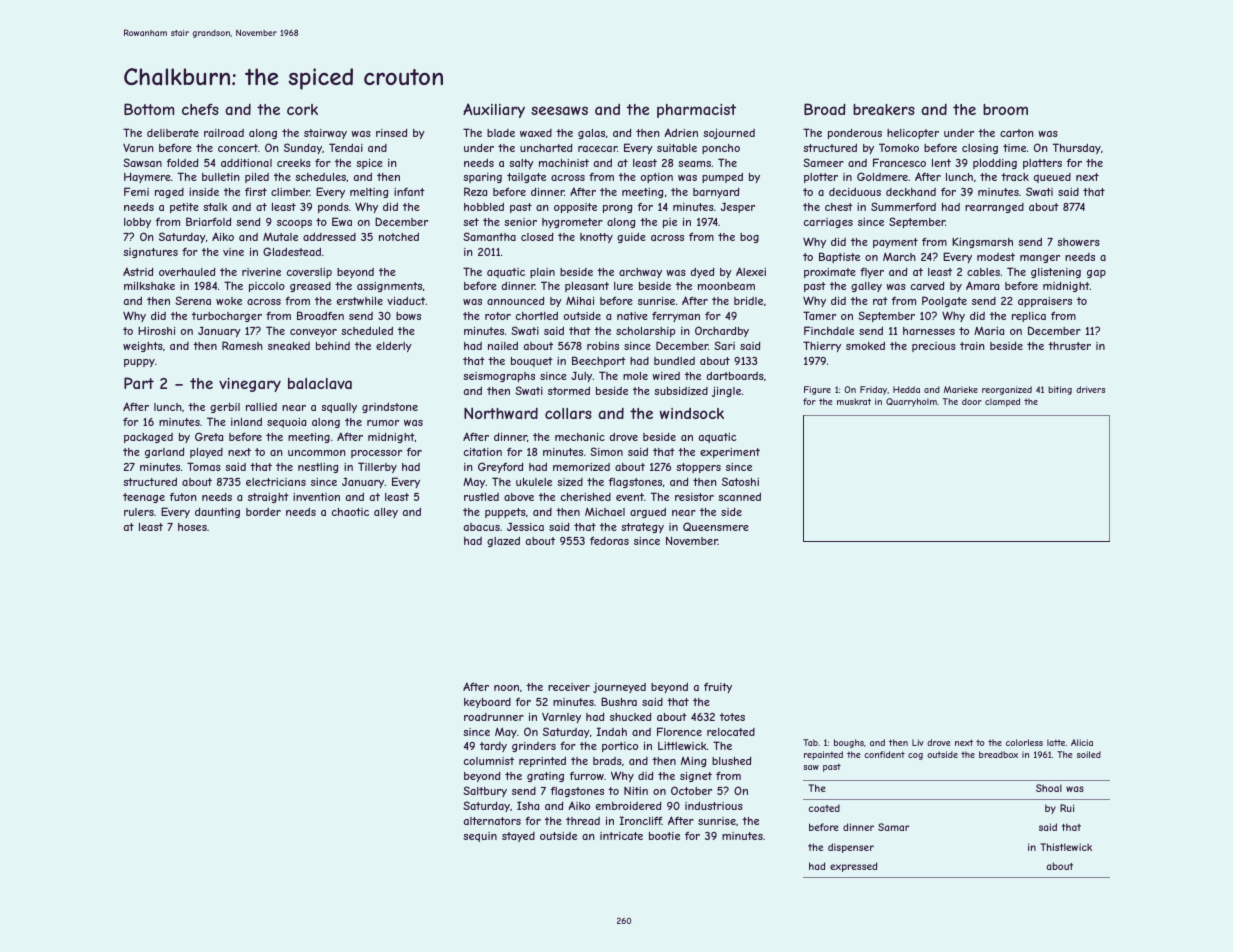  I want to click on sequin, so click(480, 837).
